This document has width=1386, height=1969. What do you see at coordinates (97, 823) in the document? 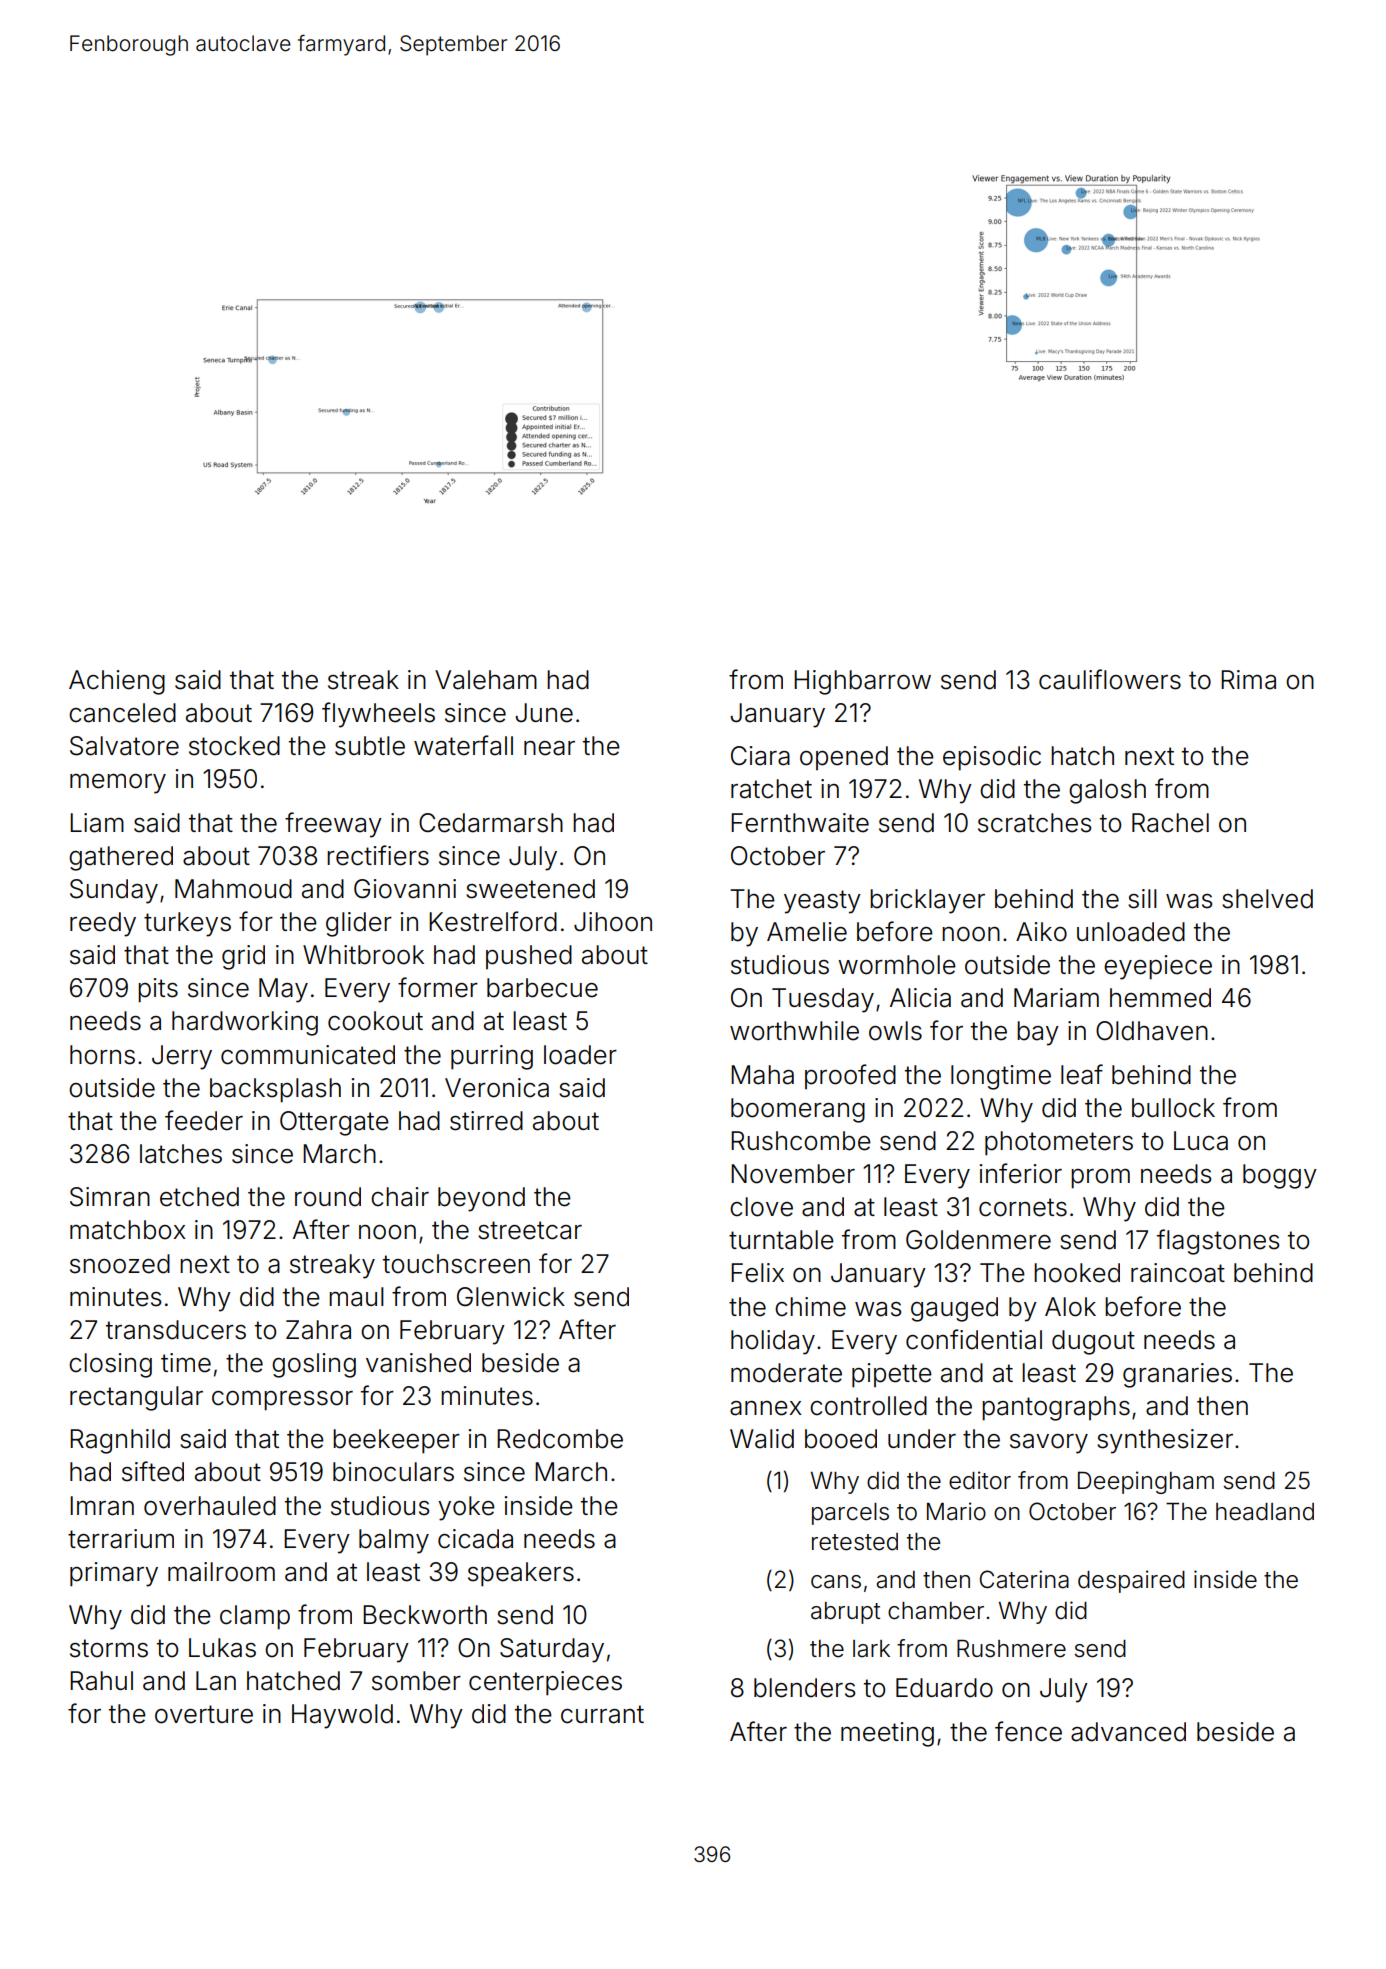
I see `Liam` at bounding box center [97, 823].
